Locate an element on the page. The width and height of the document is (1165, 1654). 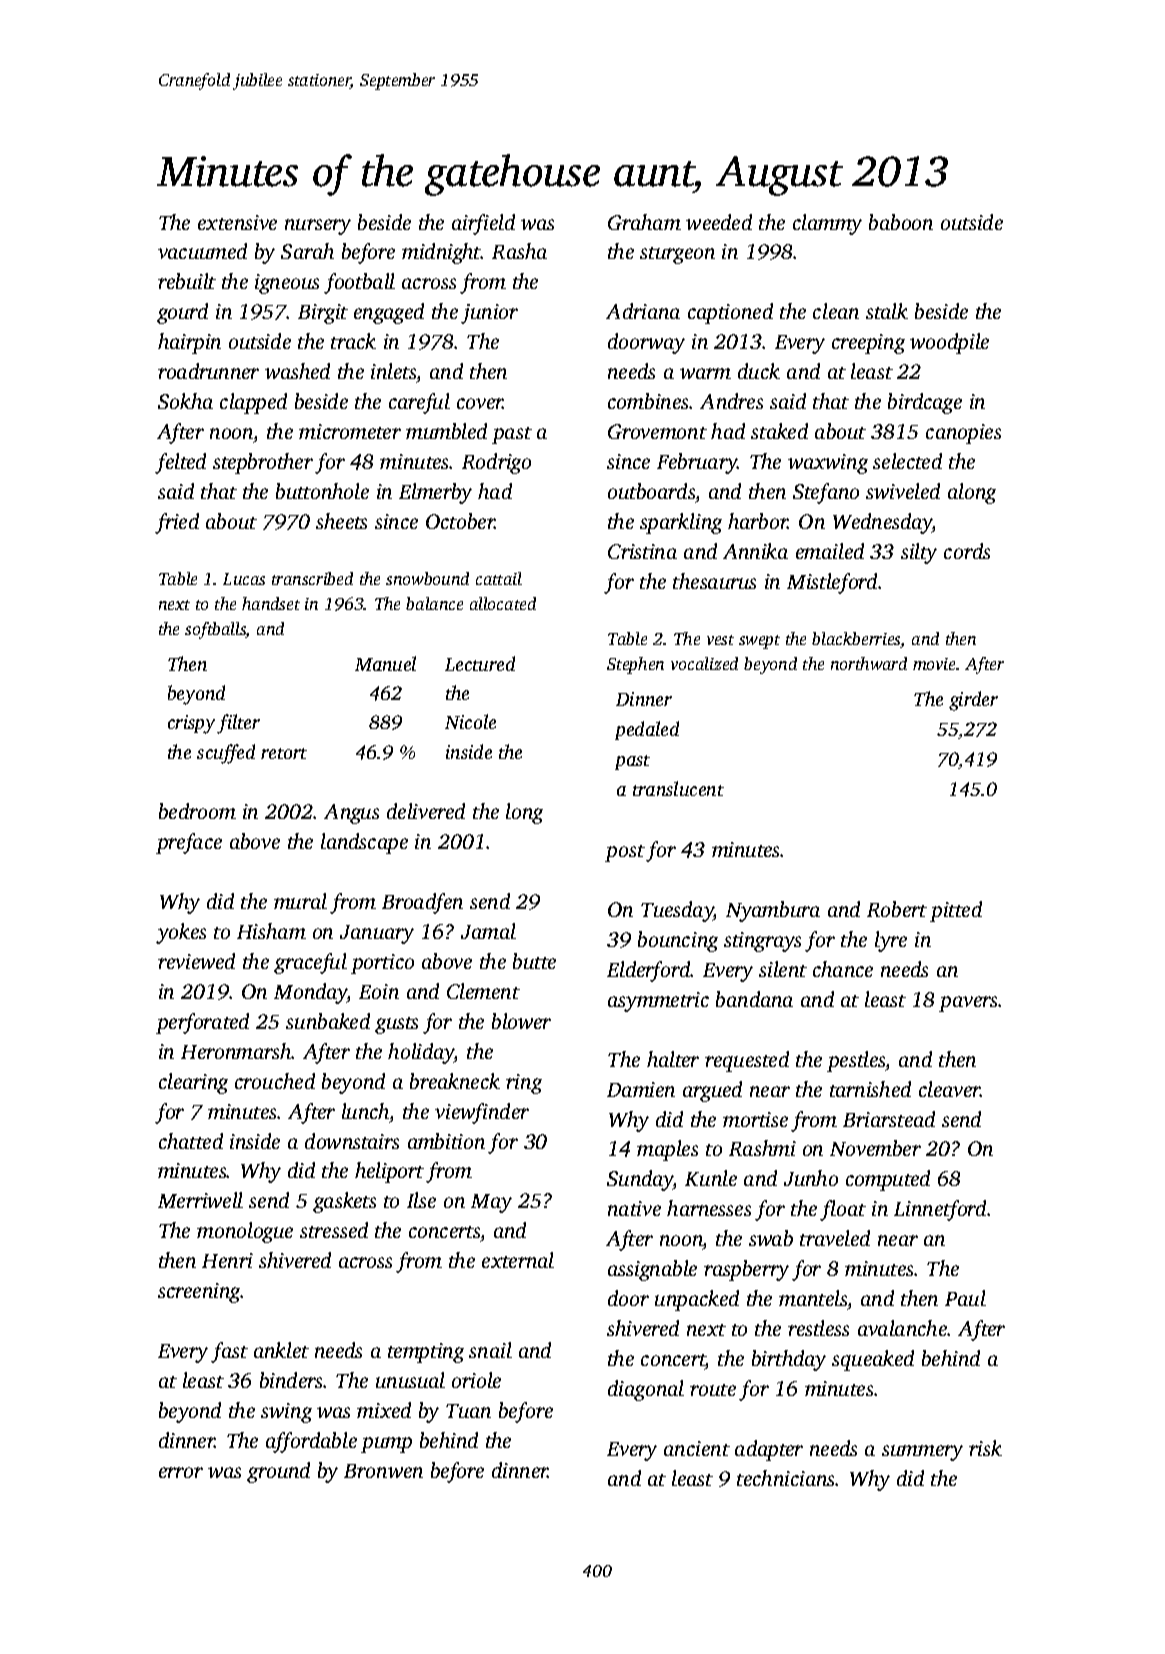
Graham is located at coordinates (644, 222).
